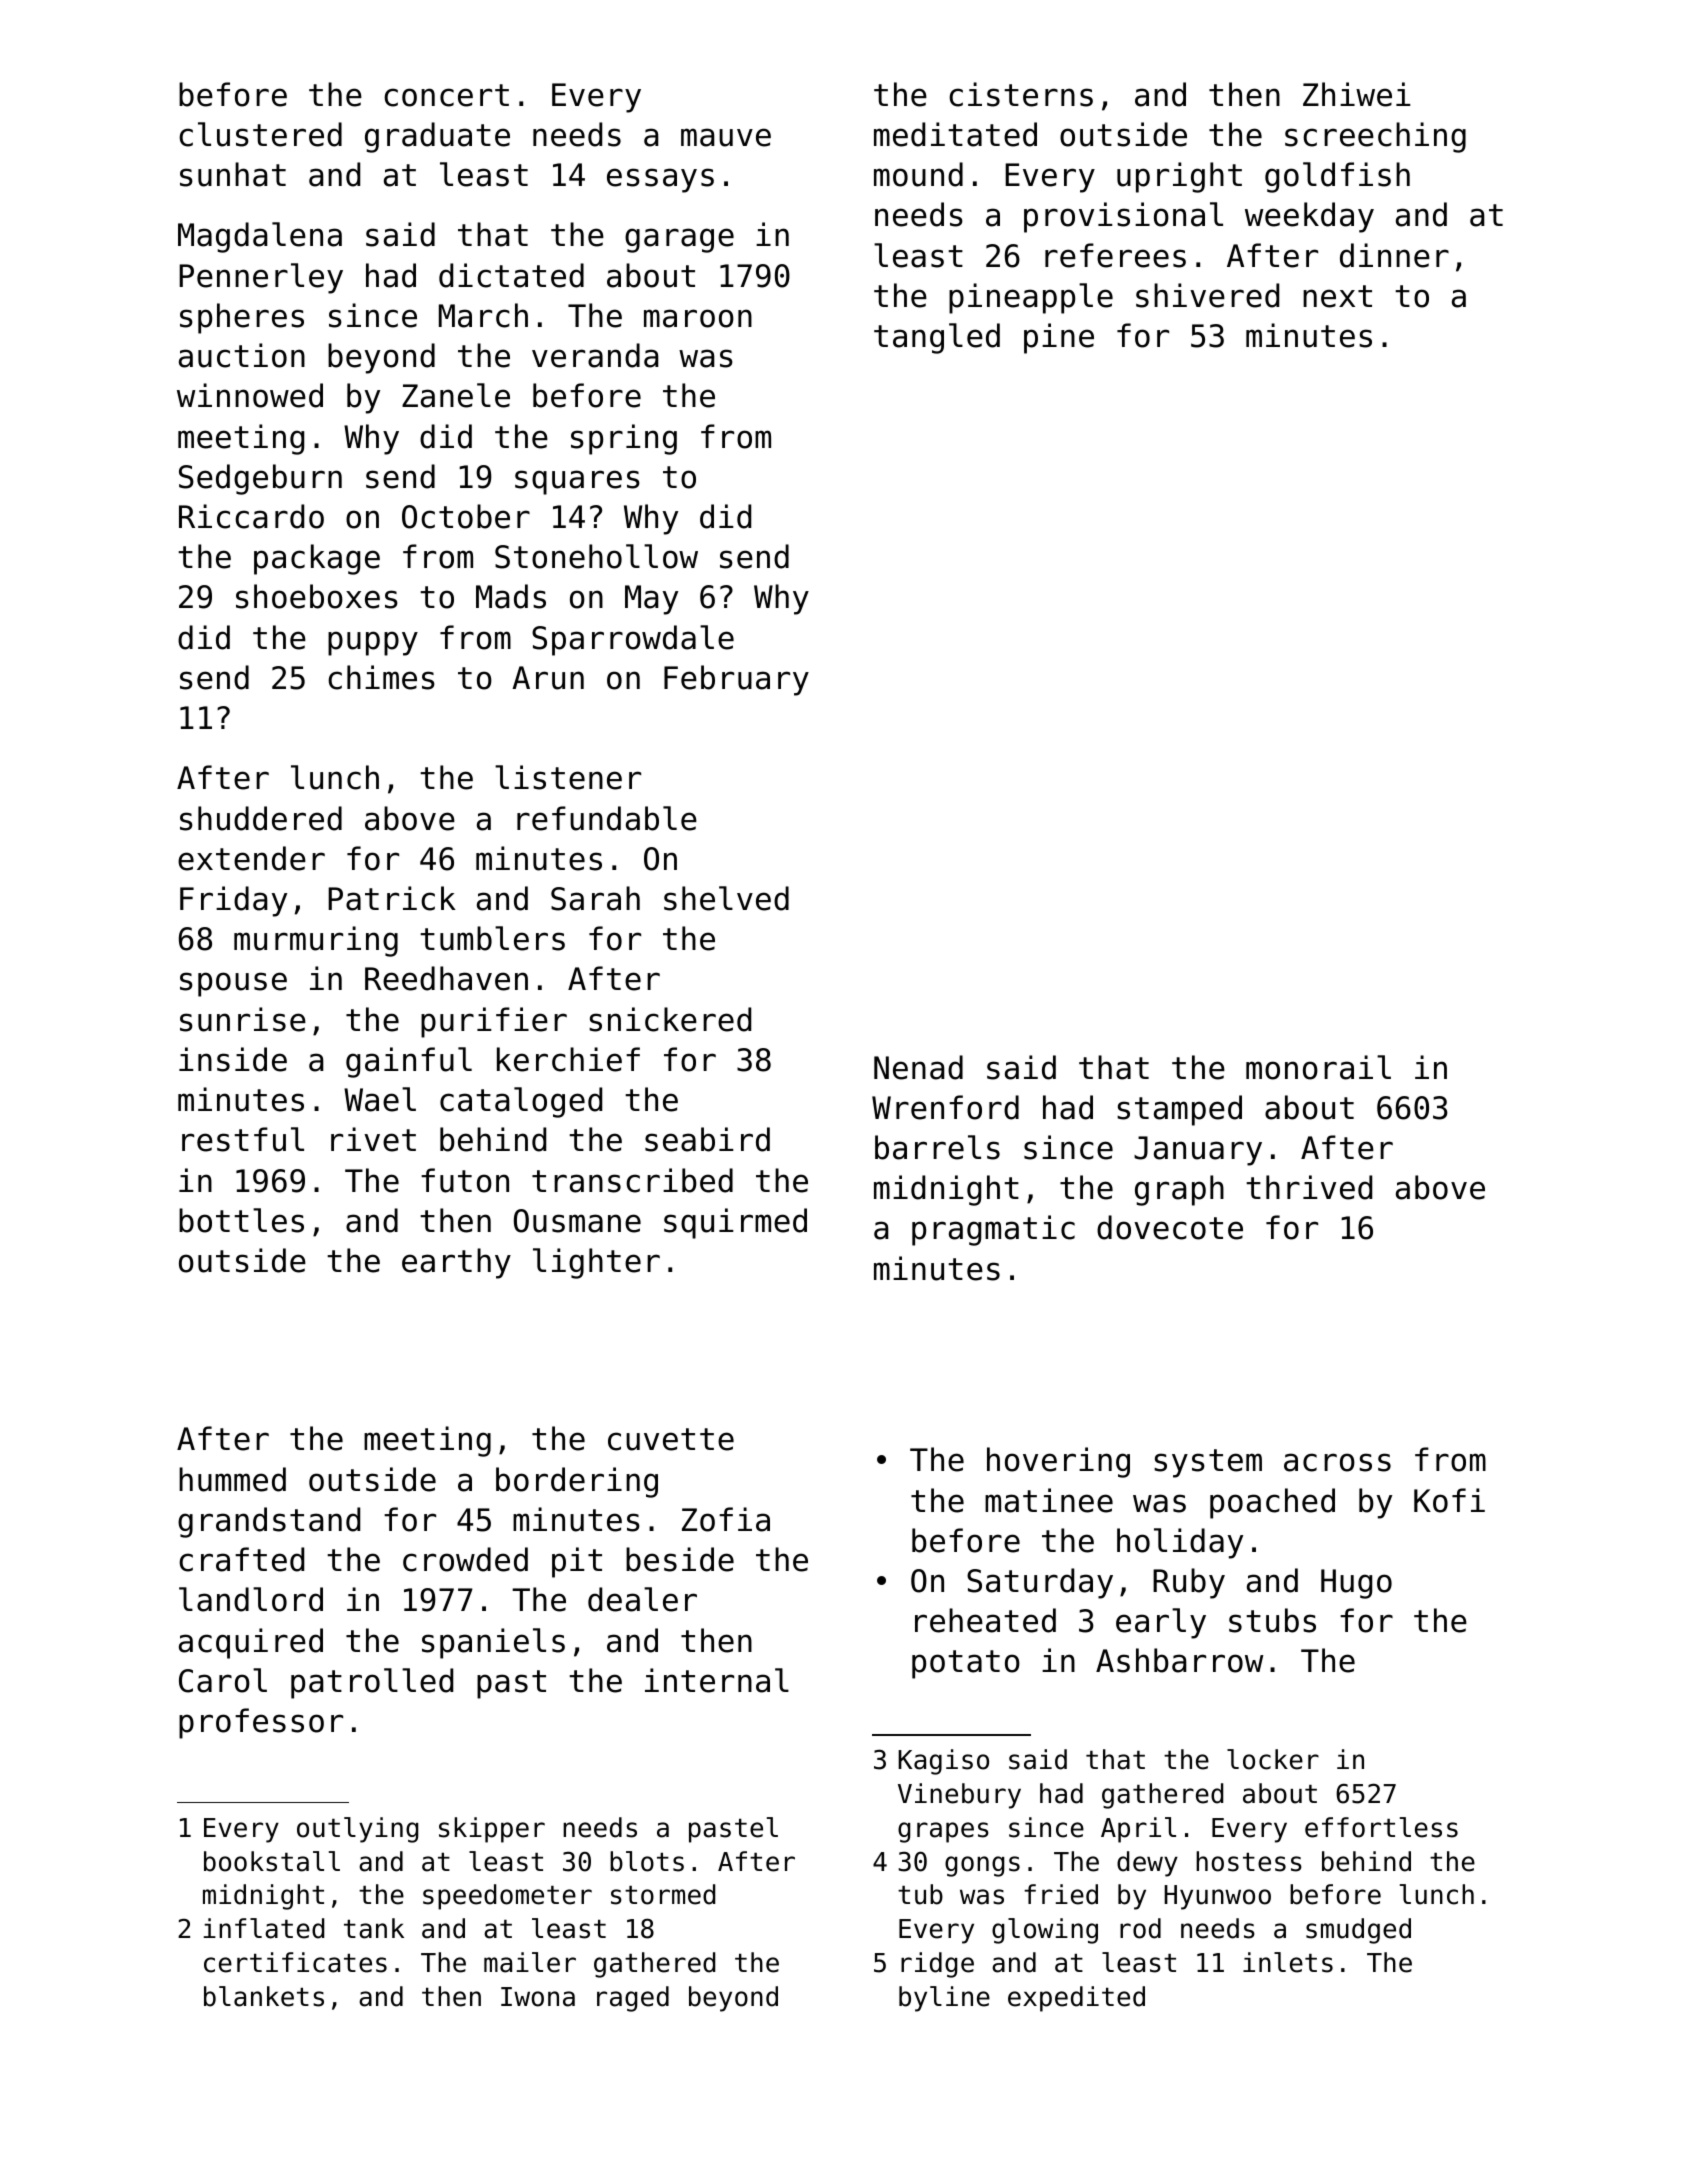  Describe the element at coordinates (736, 680) in the screenshot. I see `February` at that location.
